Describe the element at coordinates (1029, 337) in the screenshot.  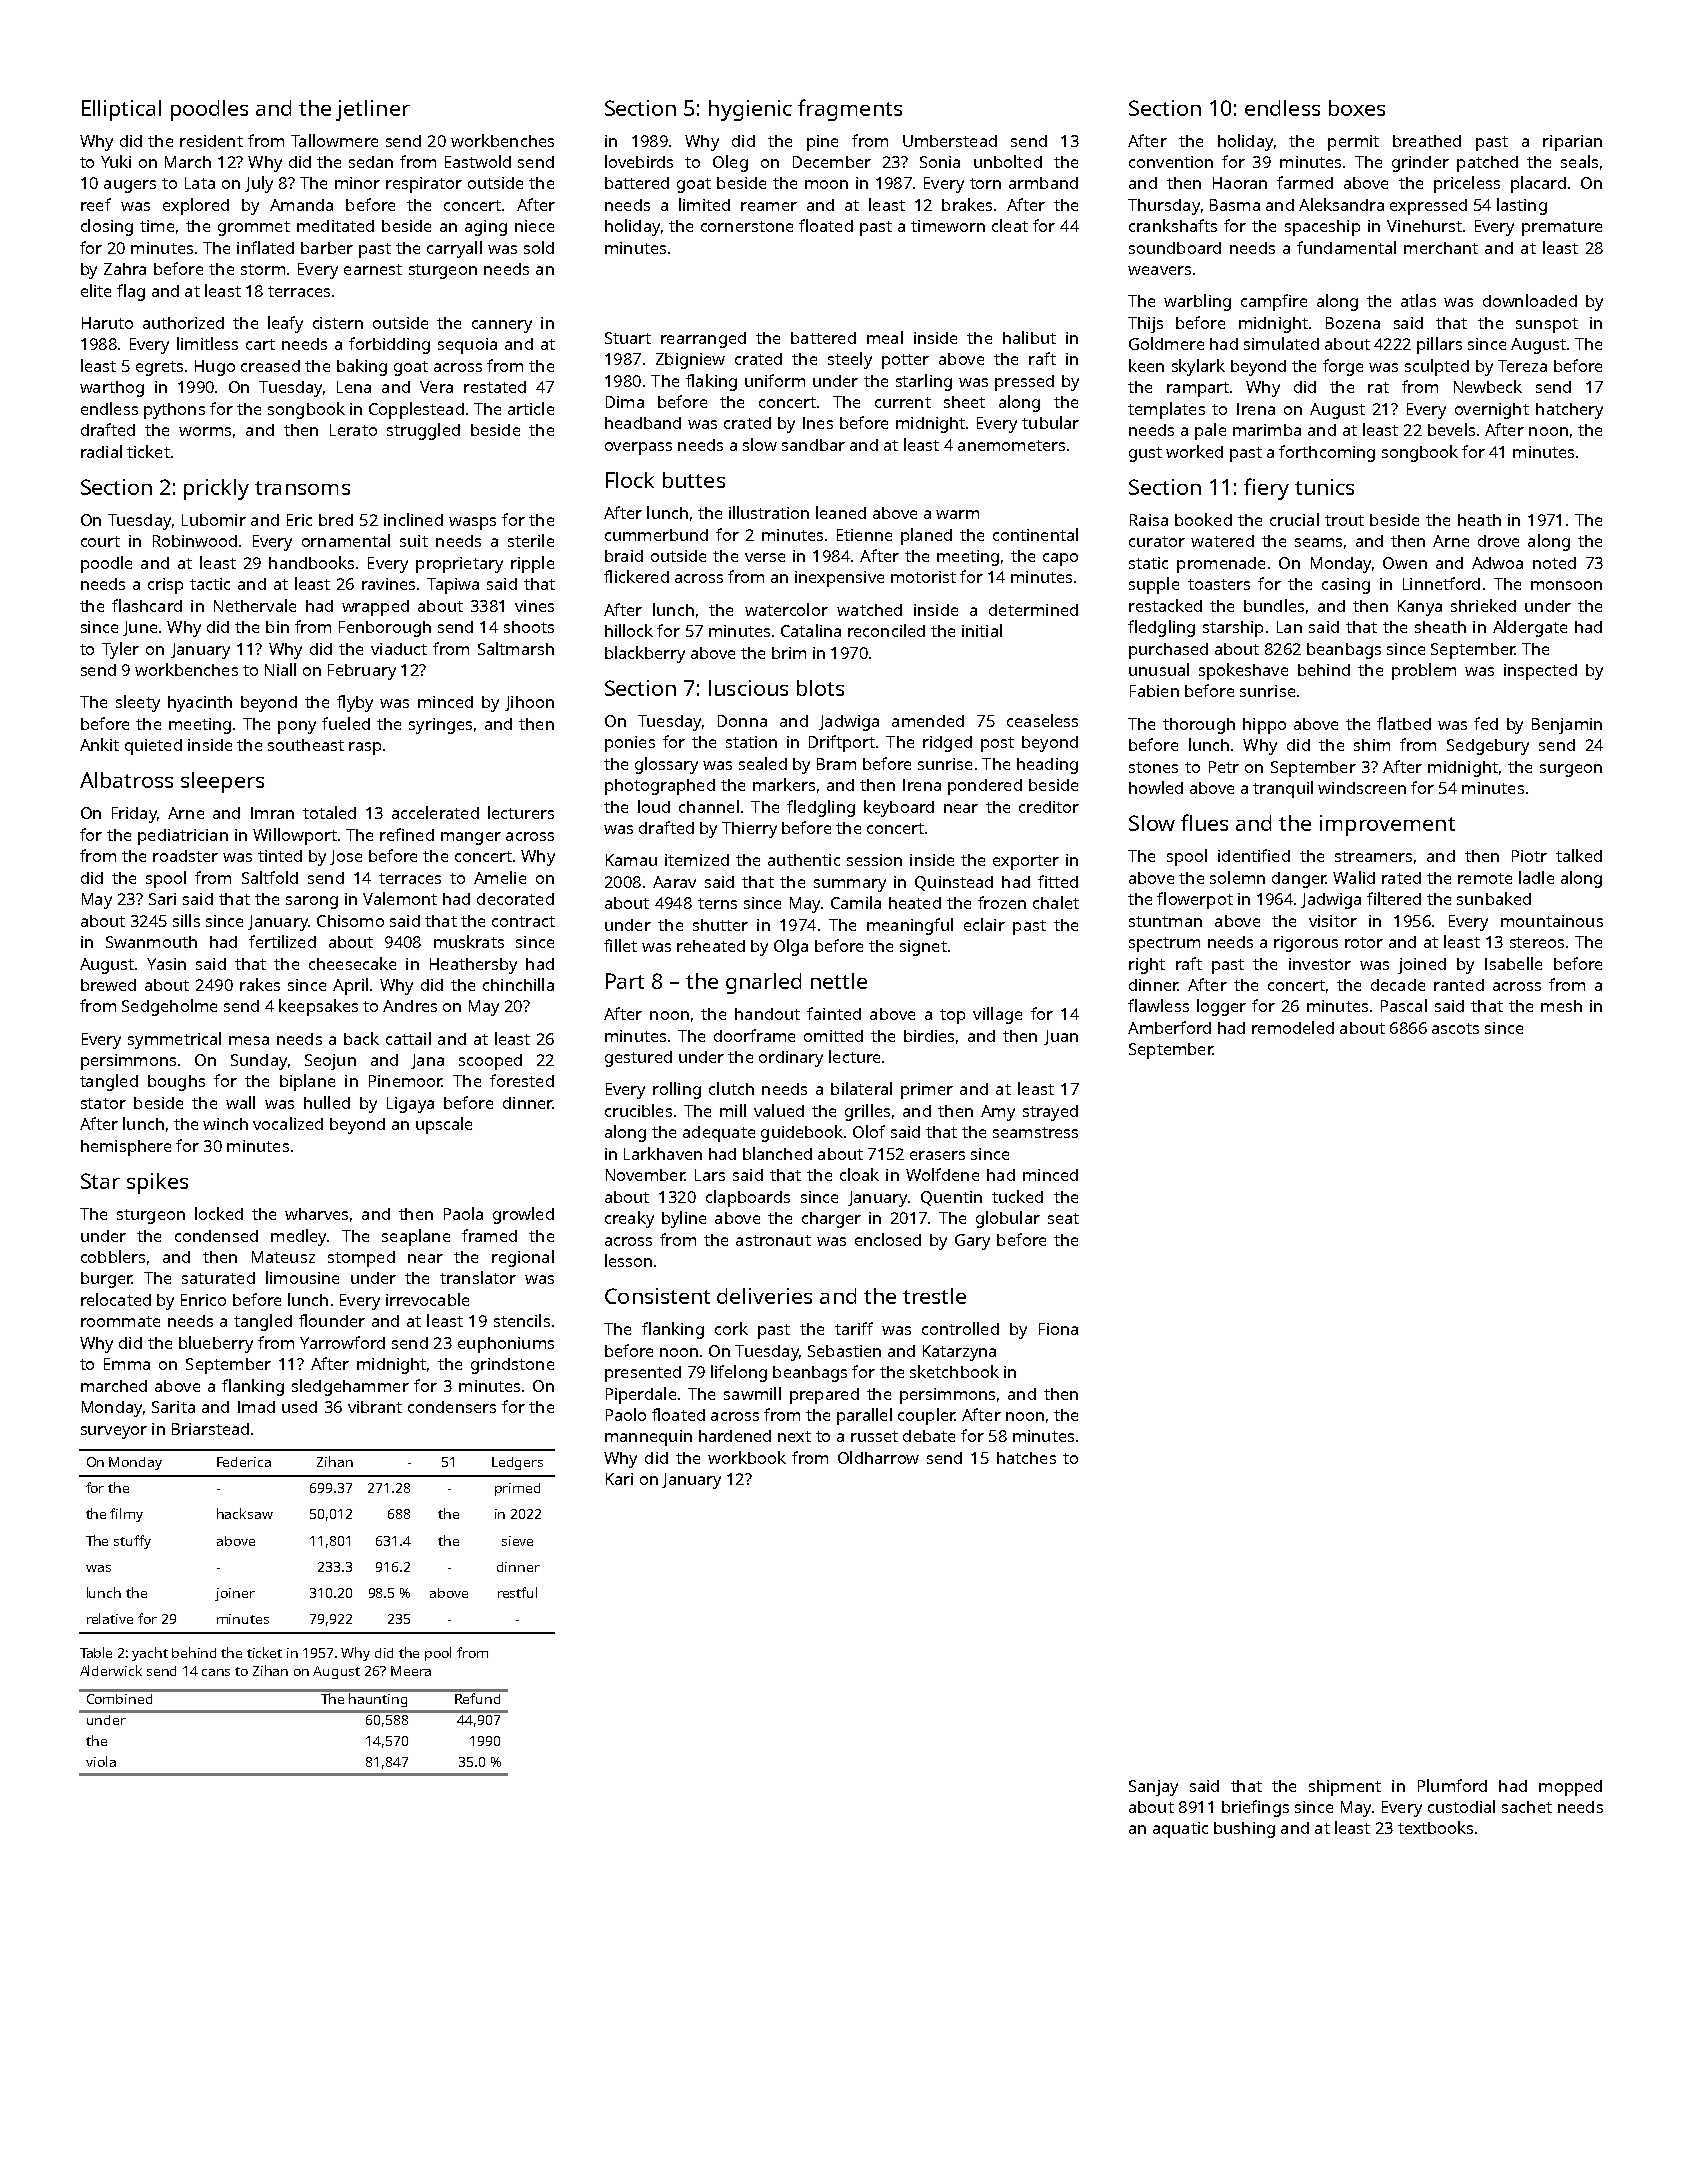
I see `halibut` at that location.
